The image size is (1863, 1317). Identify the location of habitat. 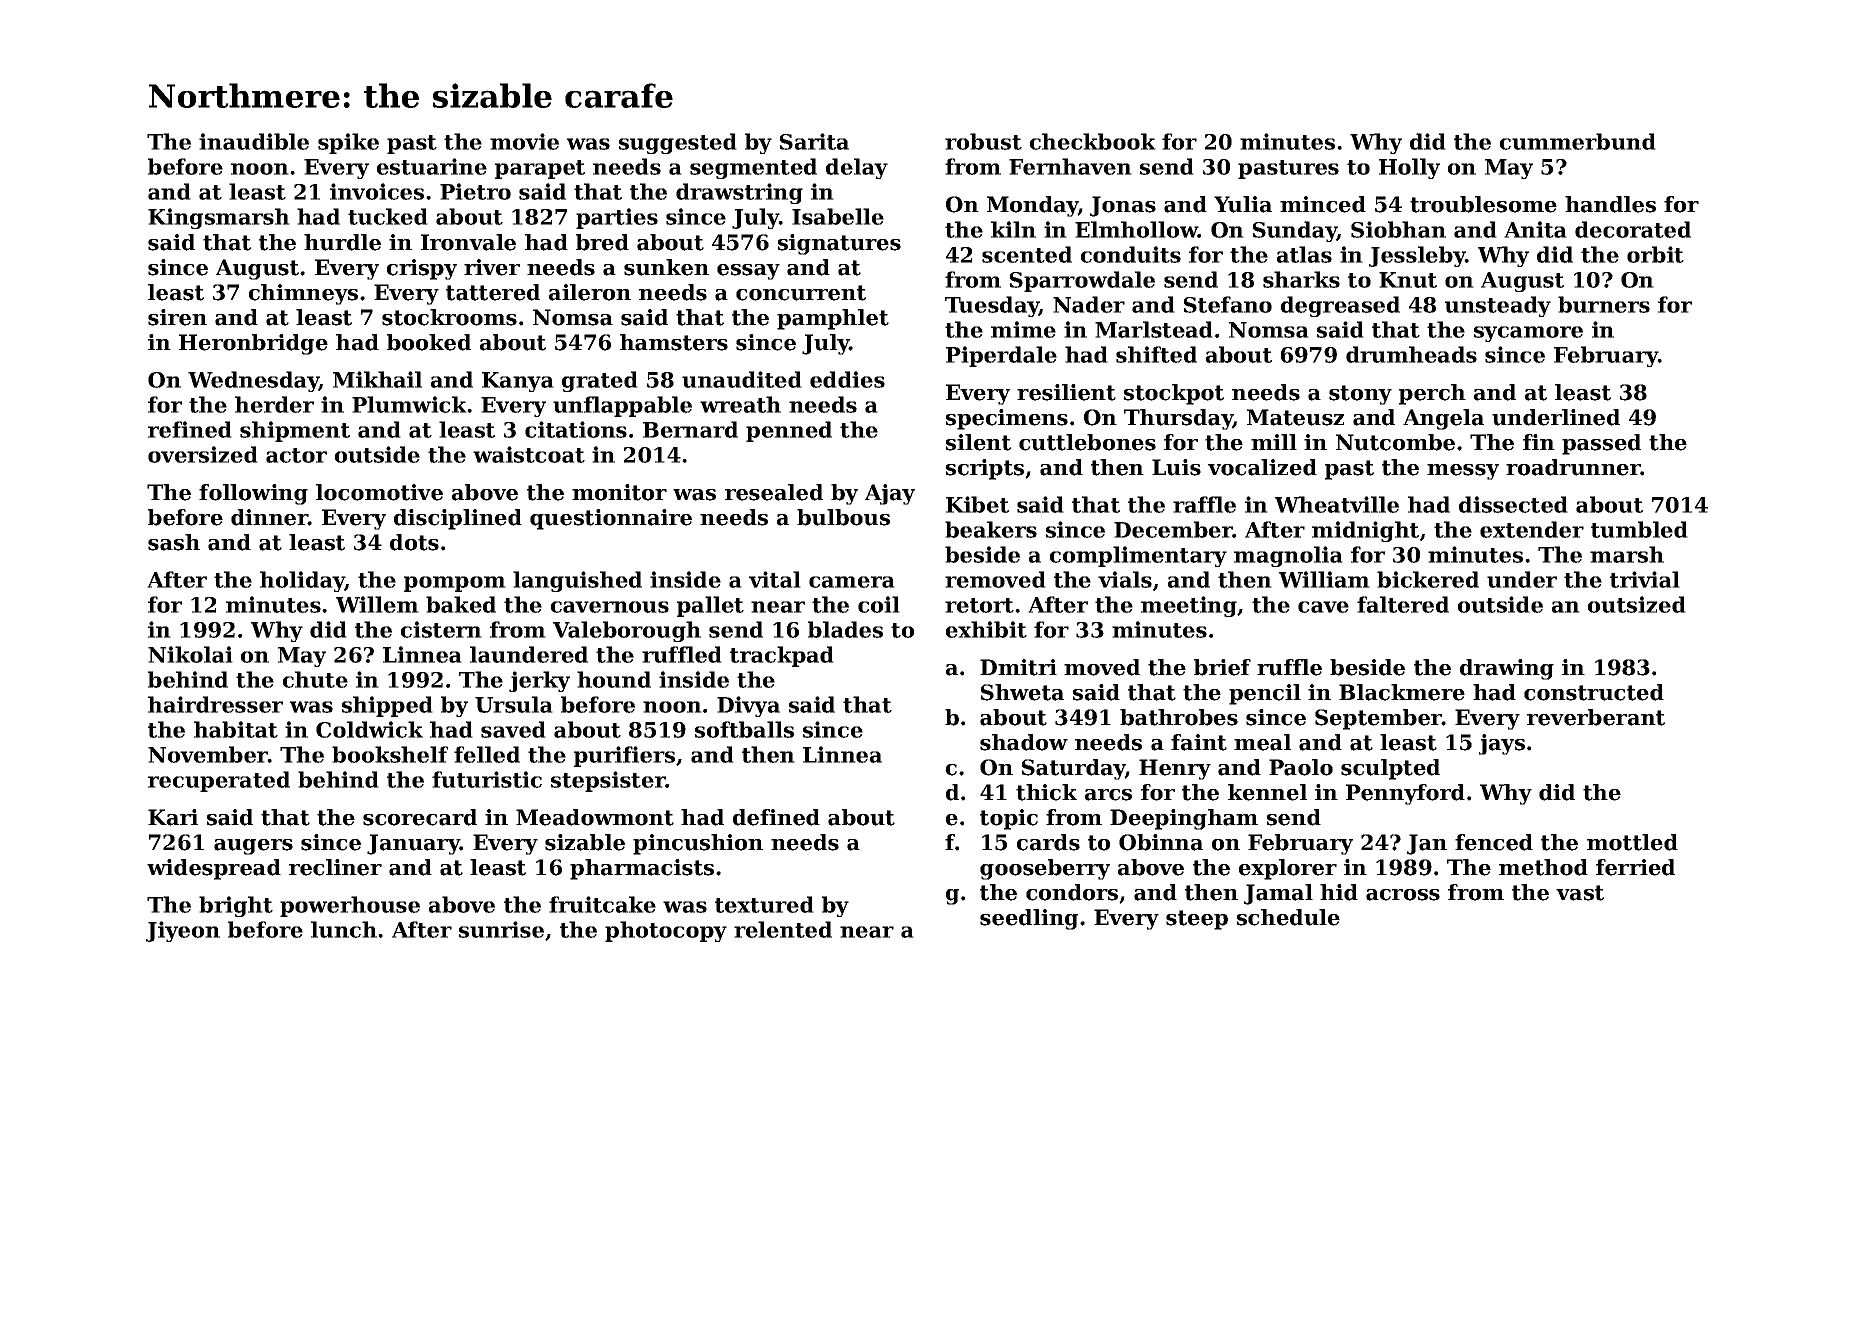
(236, 729).
